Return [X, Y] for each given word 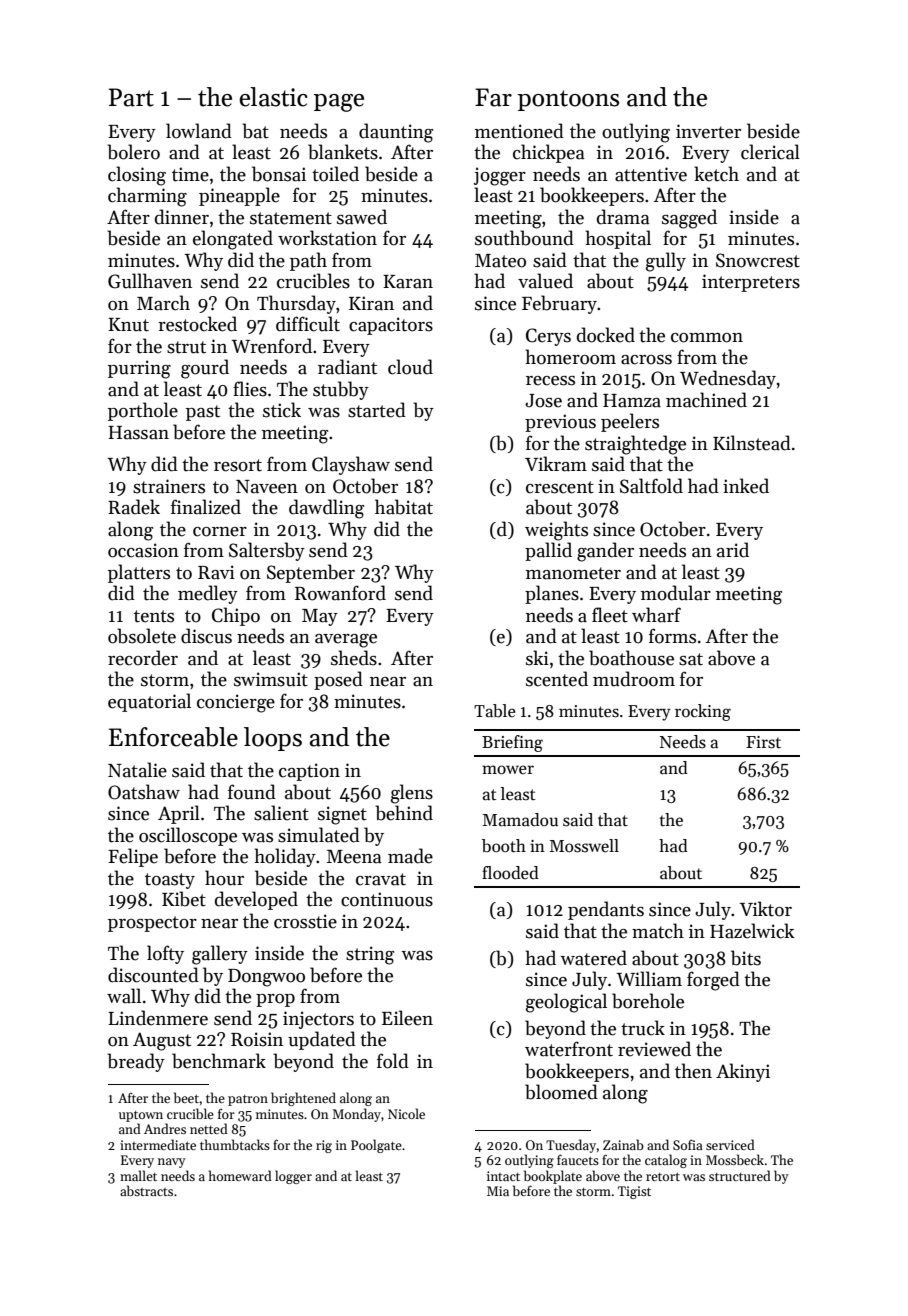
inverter [708, 131]
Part [131, 97]
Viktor [765, 909]
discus [206, 636]
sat [691, 659]
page [339, 103]
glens [412, 794]
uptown [141, 1116]
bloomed [561, 1092]
